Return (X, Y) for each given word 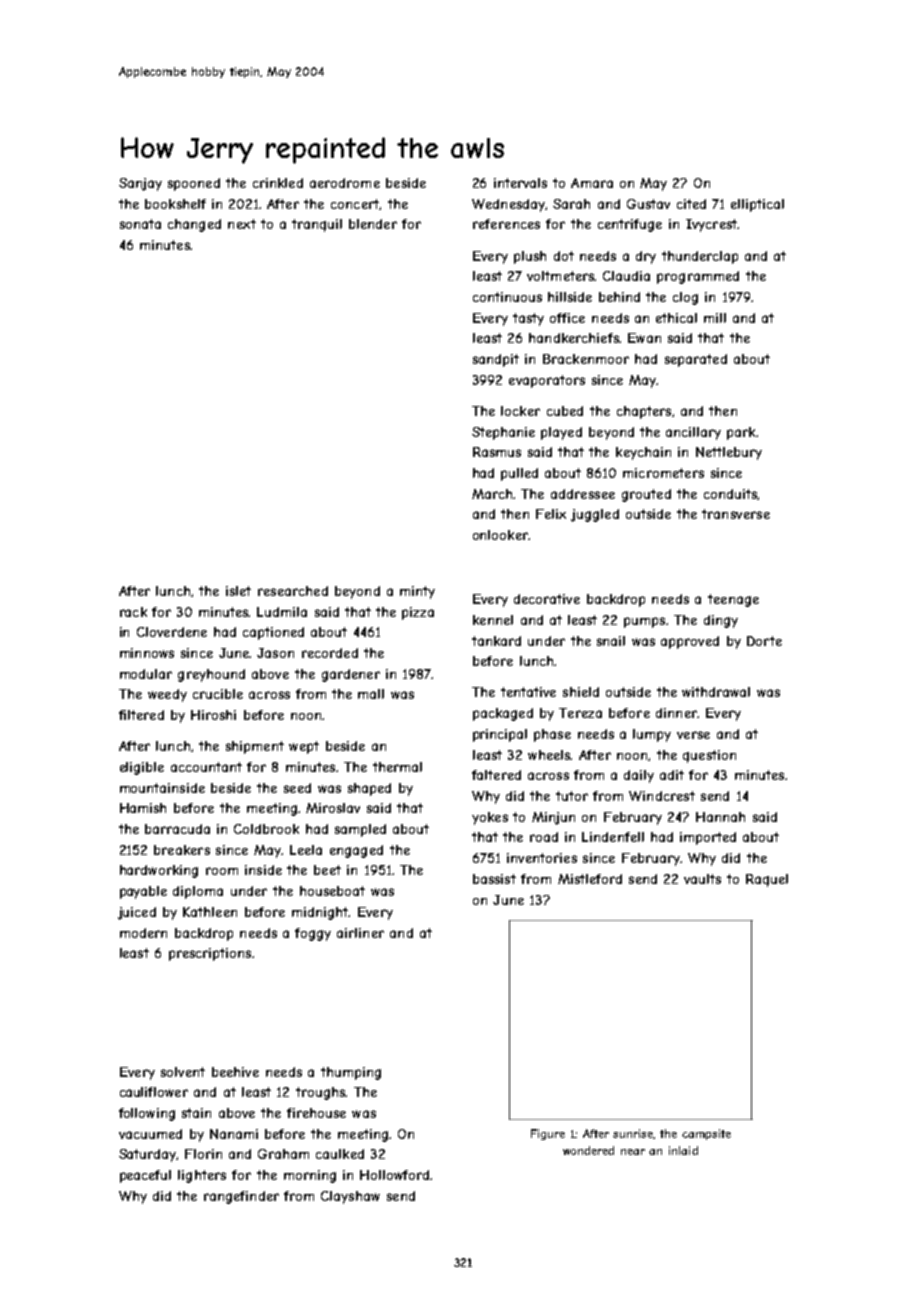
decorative (547, 599)
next (242, 224)
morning (310, 1176)
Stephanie (503, 433)
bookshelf (175, 204)
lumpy (652, 735)
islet (238, 591)
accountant (206, 767)
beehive (235, 1072)
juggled (595, 515)
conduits (730, 494)
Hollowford (394, 1175)
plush (530, 257)
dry (646, 257)
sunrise (633, 1134)
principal (500, 735)
